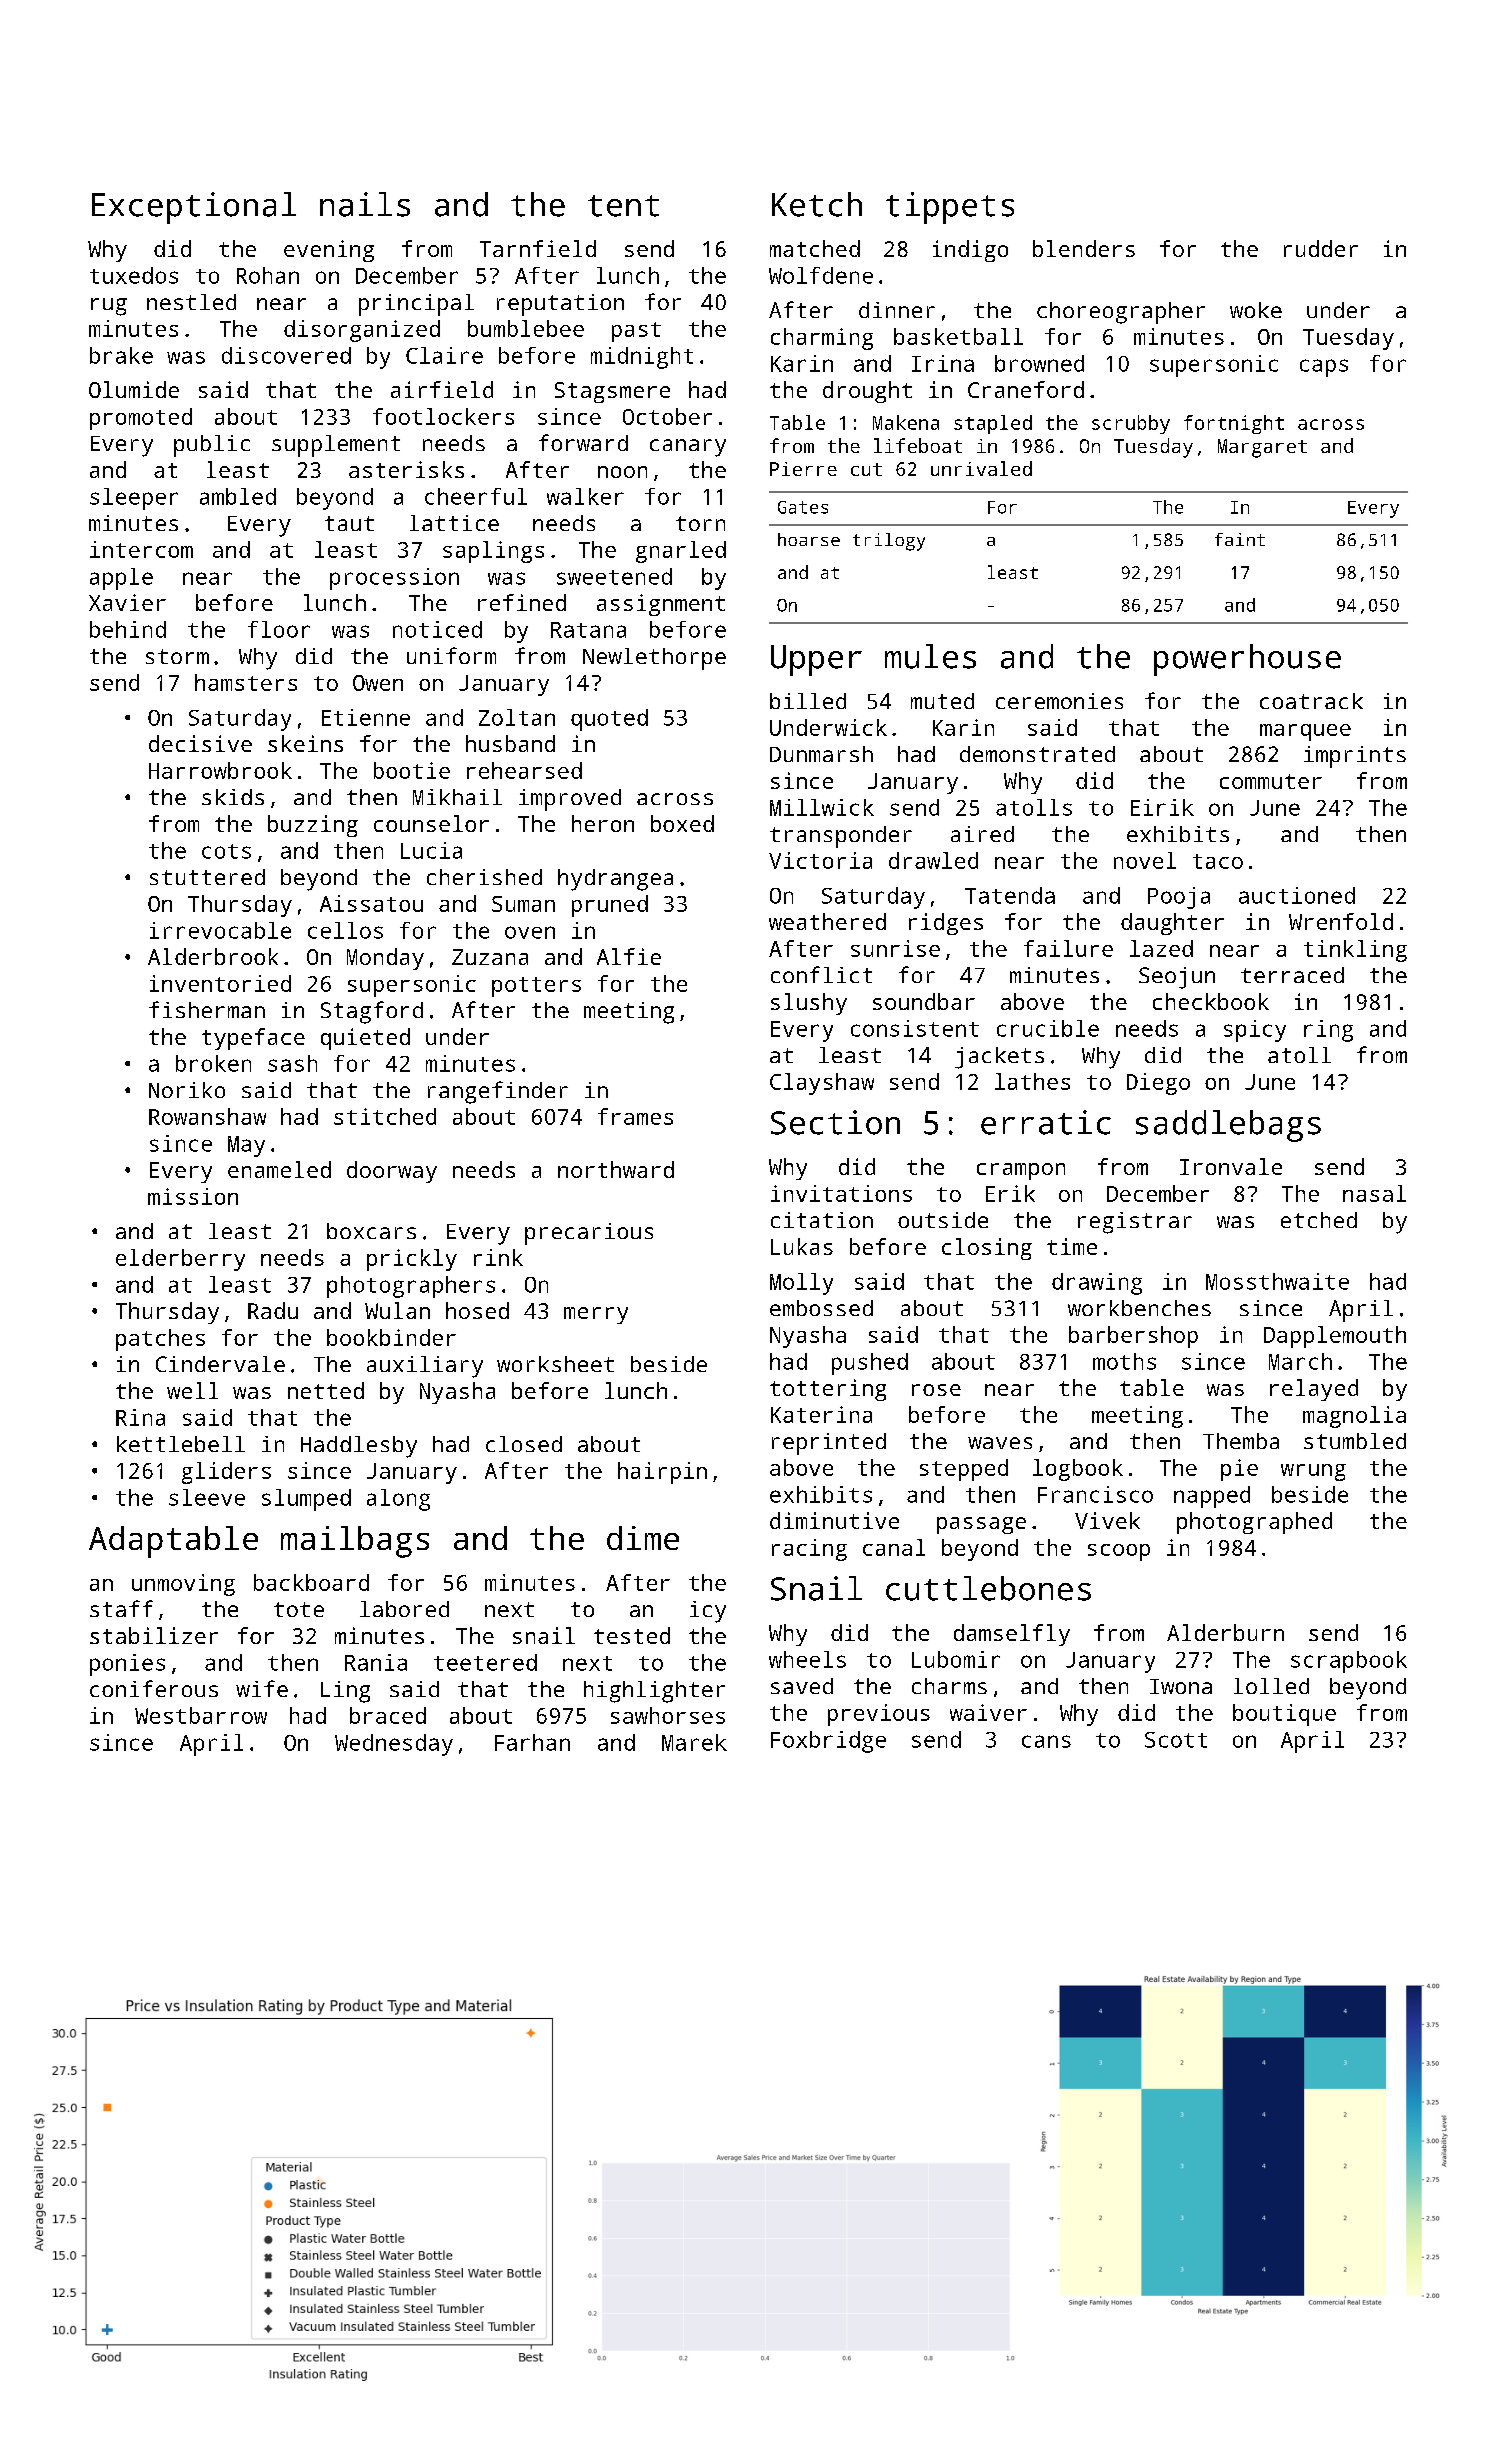 The width and height of the image is (1496, 2464). I want to click on cellos, so click(345, 930).
